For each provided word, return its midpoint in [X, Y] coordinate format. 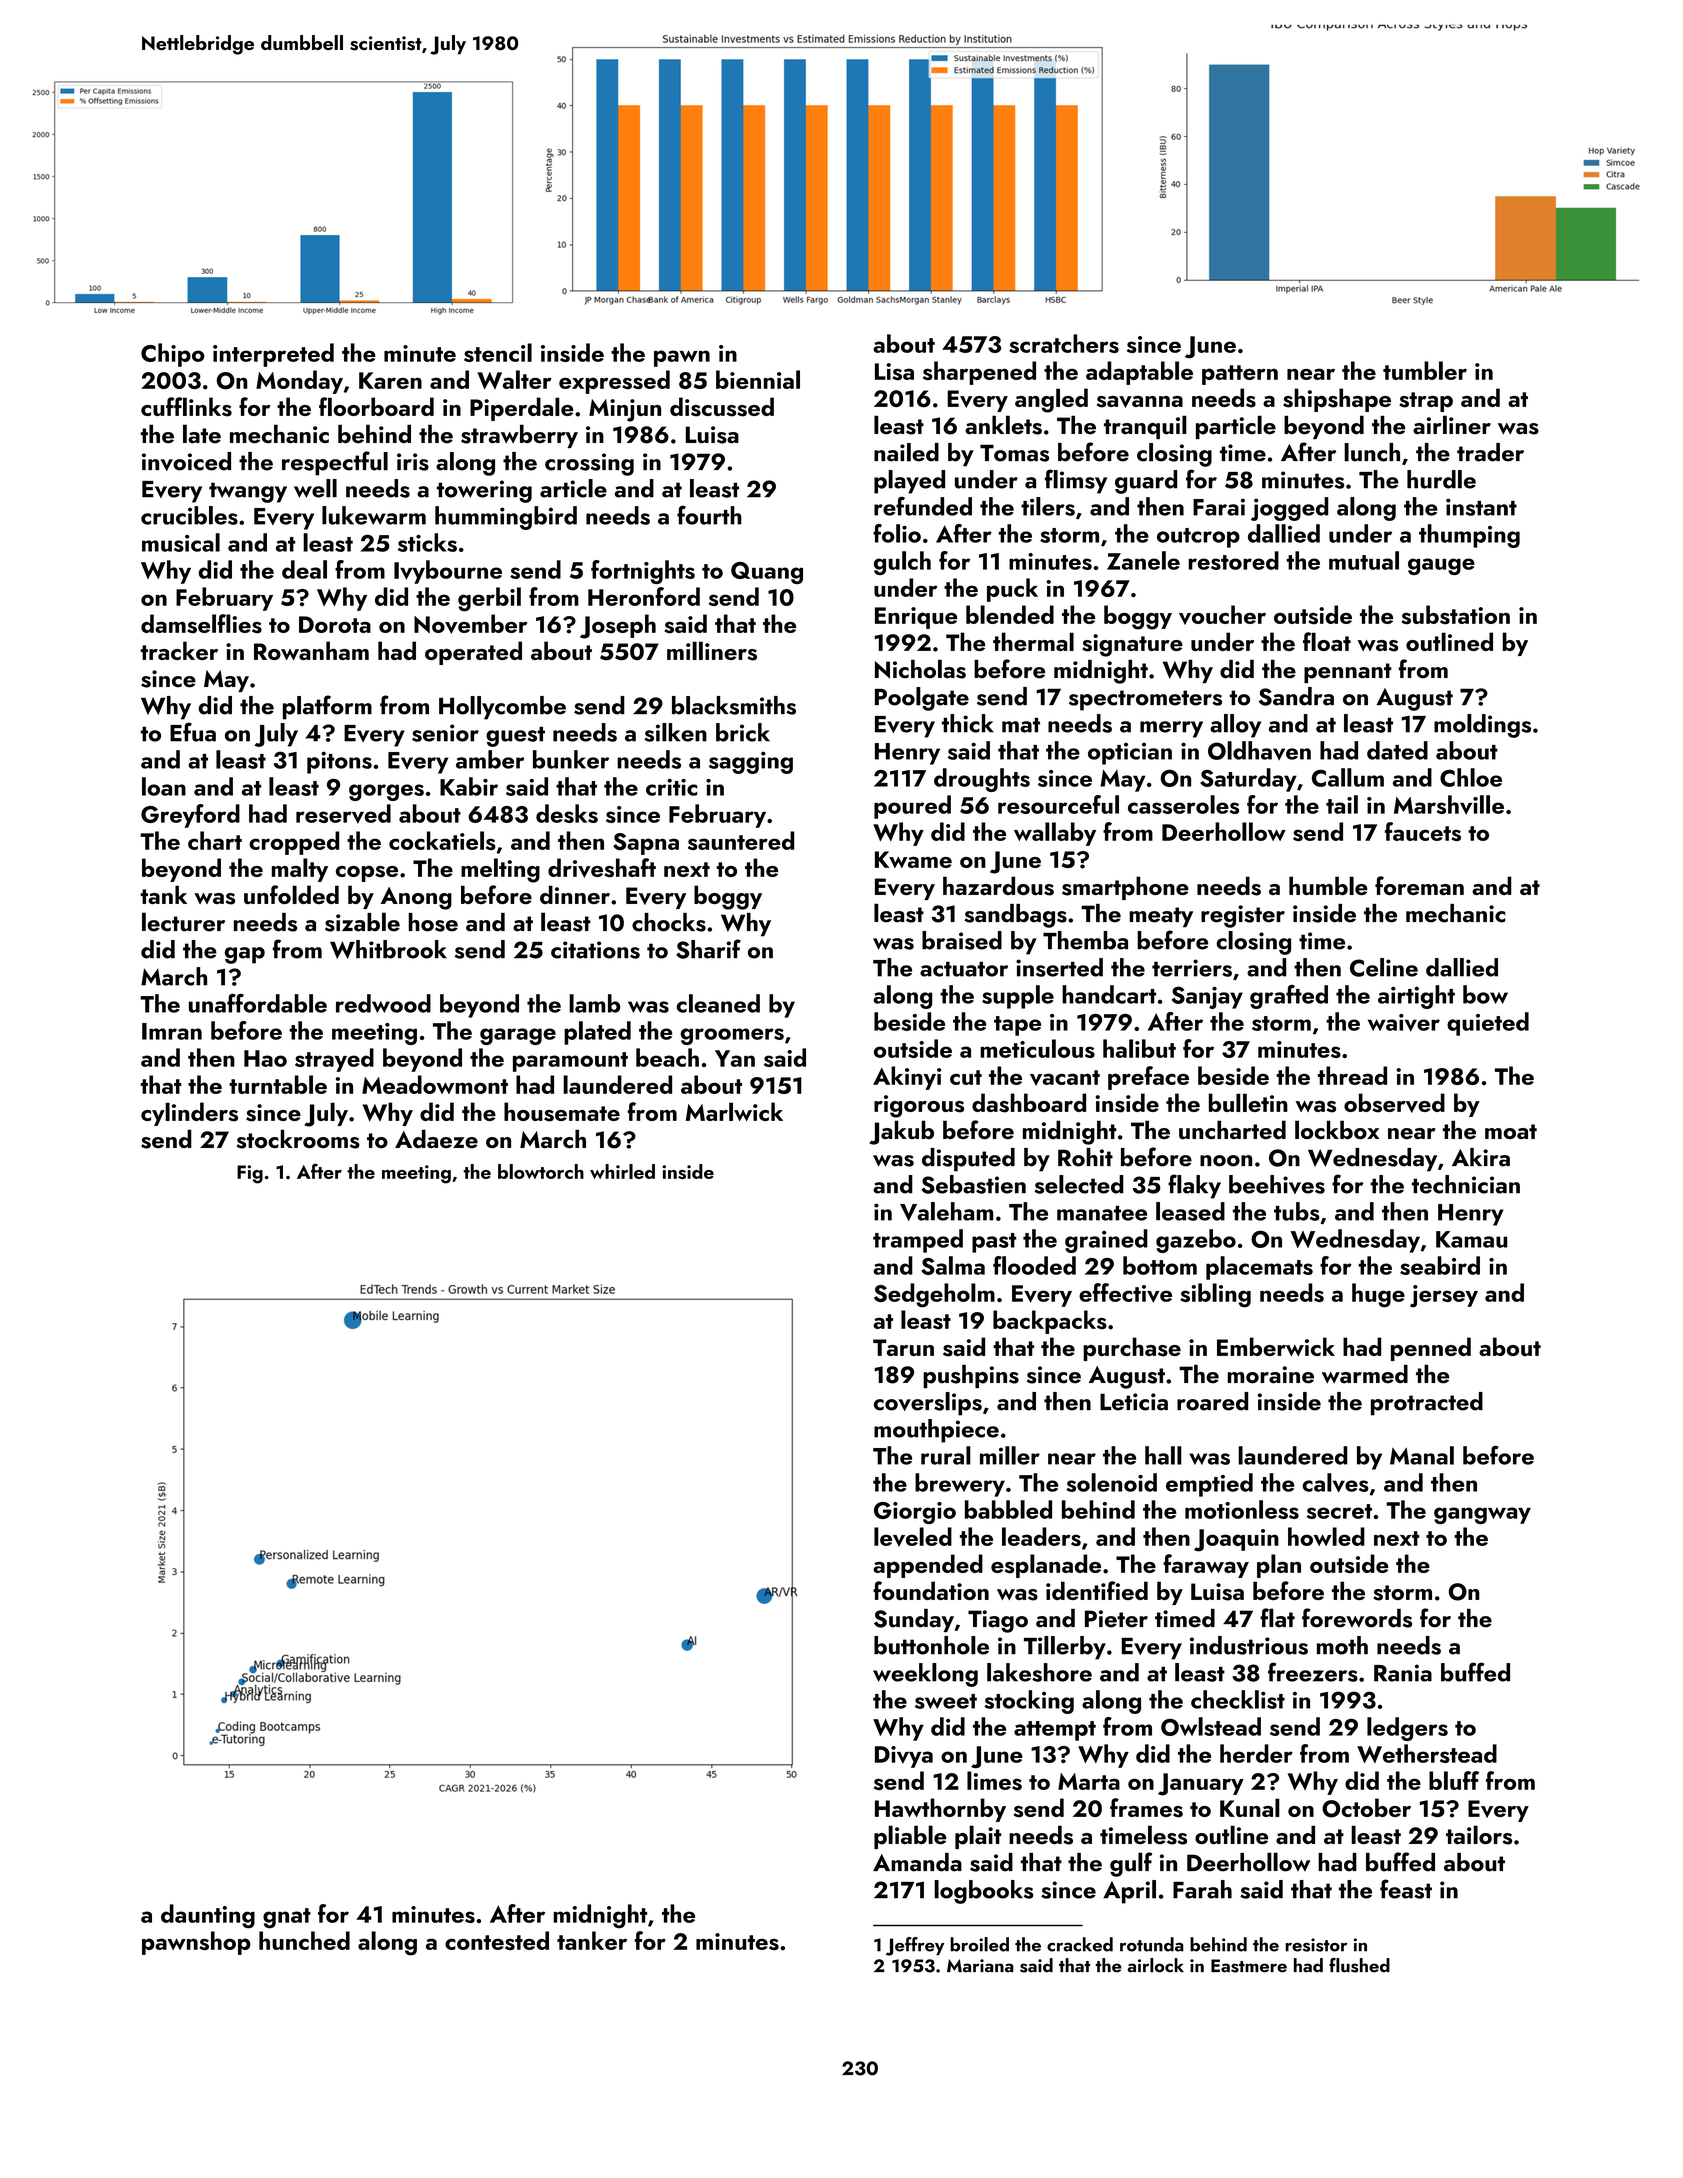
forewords [1357, 1618]
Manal [1422, 1455]
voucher [1222, 615]
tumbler [1425, 370]
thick [968, 723]
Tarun [903, 1347]
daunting [208, 1916]
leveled [913, 1537]
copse [367, 873]
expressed [614, 382]
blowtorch [541, 1171]
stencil [498, 352]
